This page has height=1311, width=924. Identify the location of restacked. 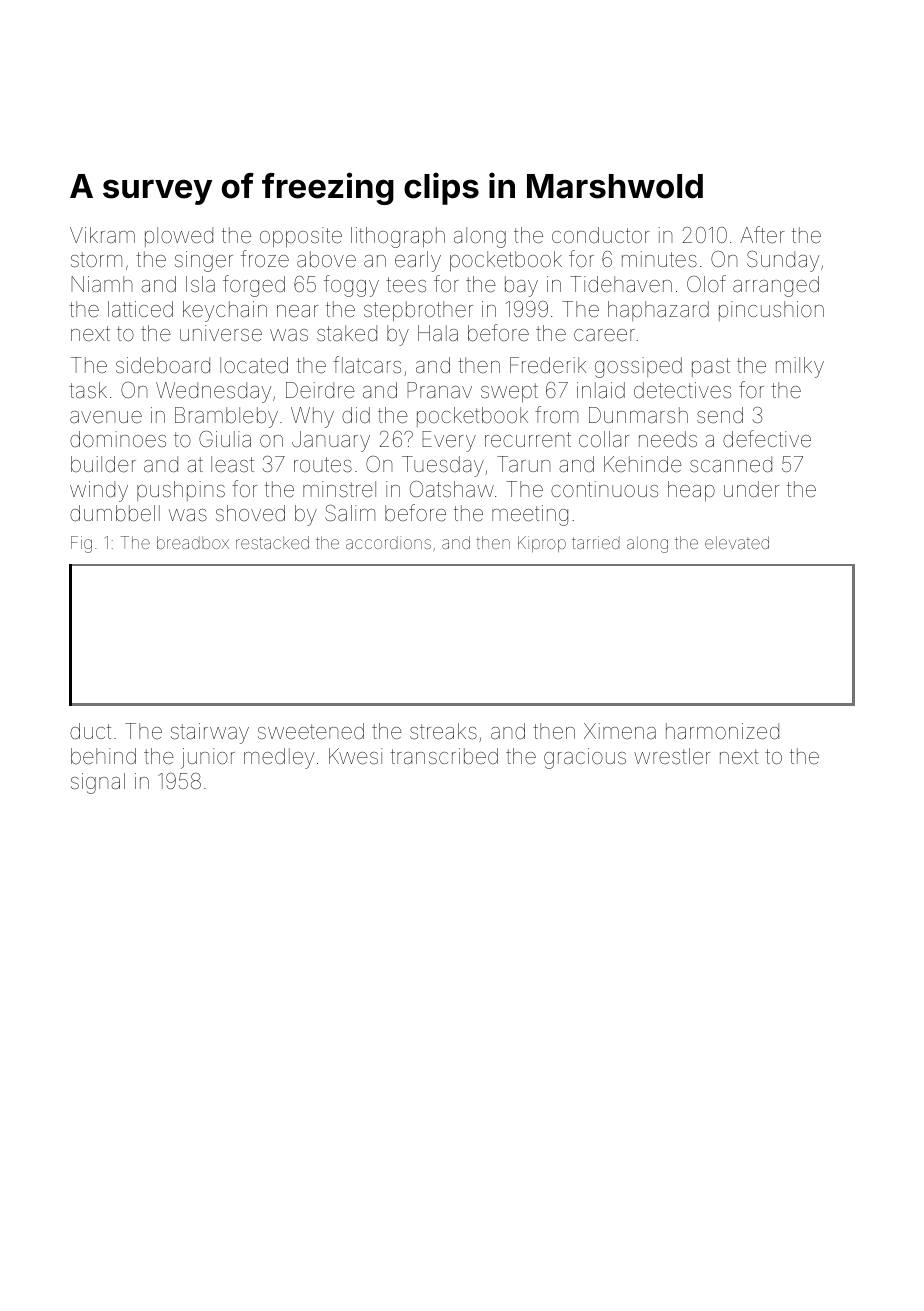
(272, 542).
